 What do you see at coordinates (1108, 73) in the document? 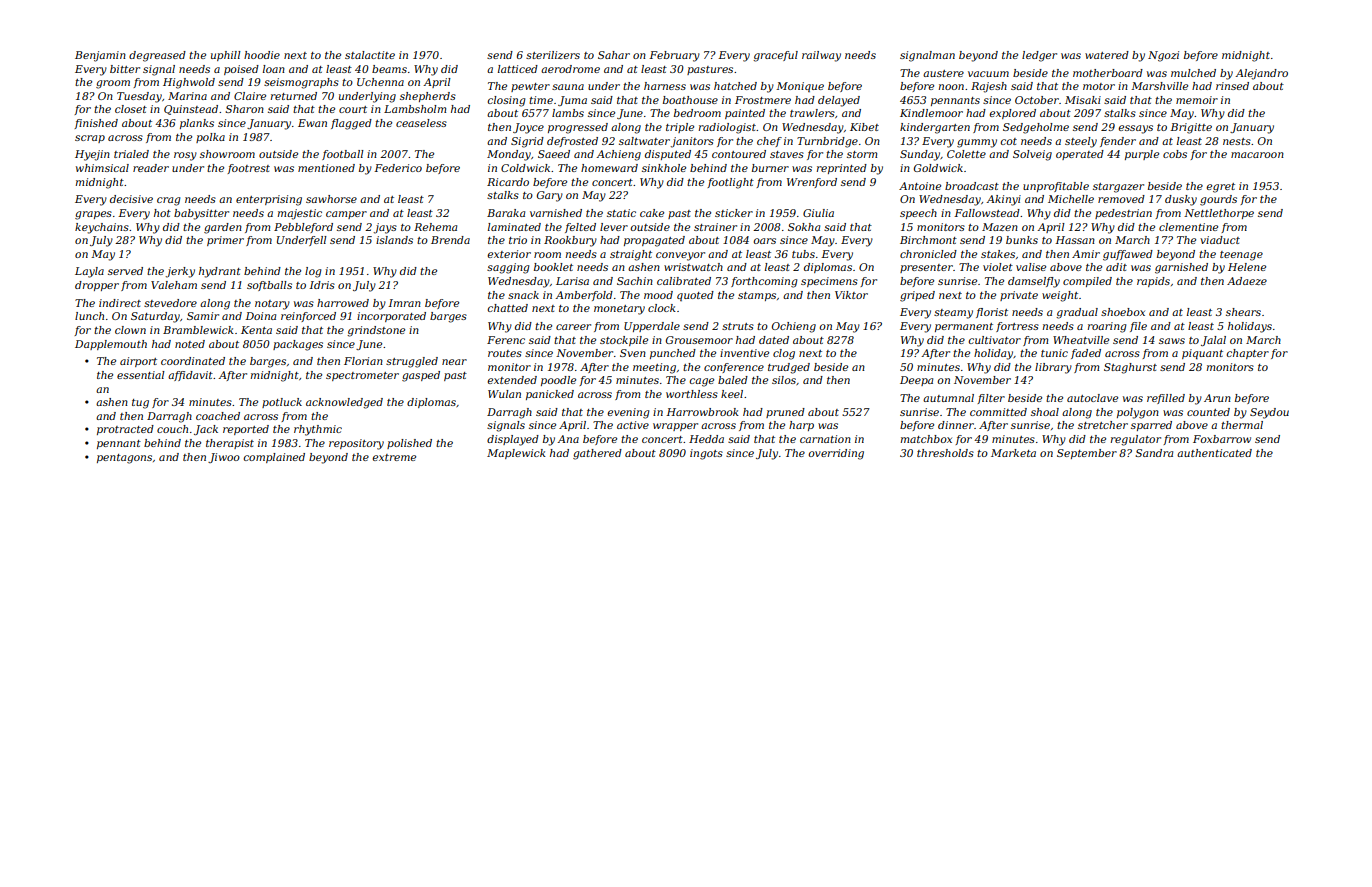
I see `motherboard` at bounding box center [1108, 73].
